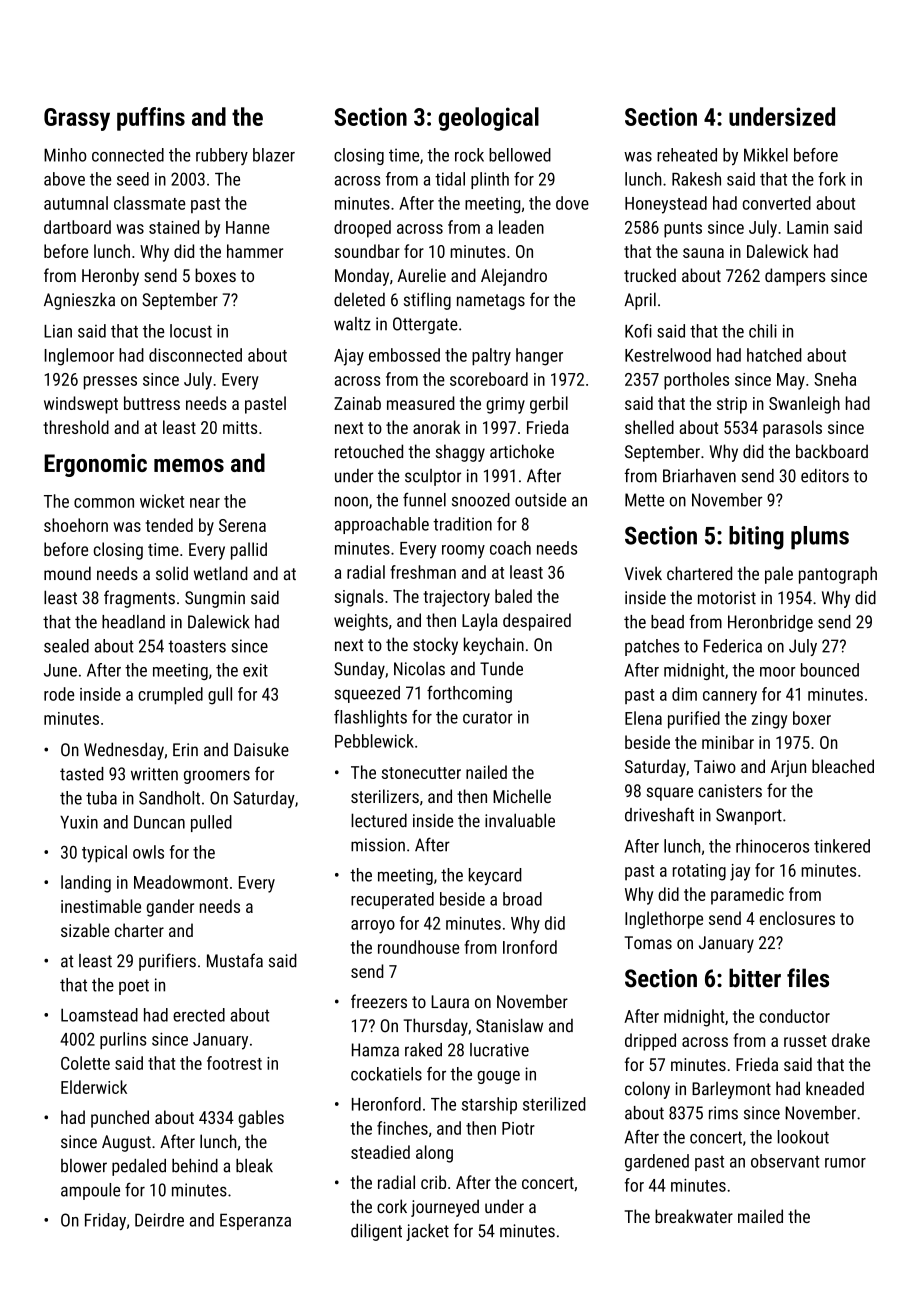 The height and width of the page is (1308, 924). Describe the element at coordinates (105, 1221) in the page. I see `Friday` at that location.
